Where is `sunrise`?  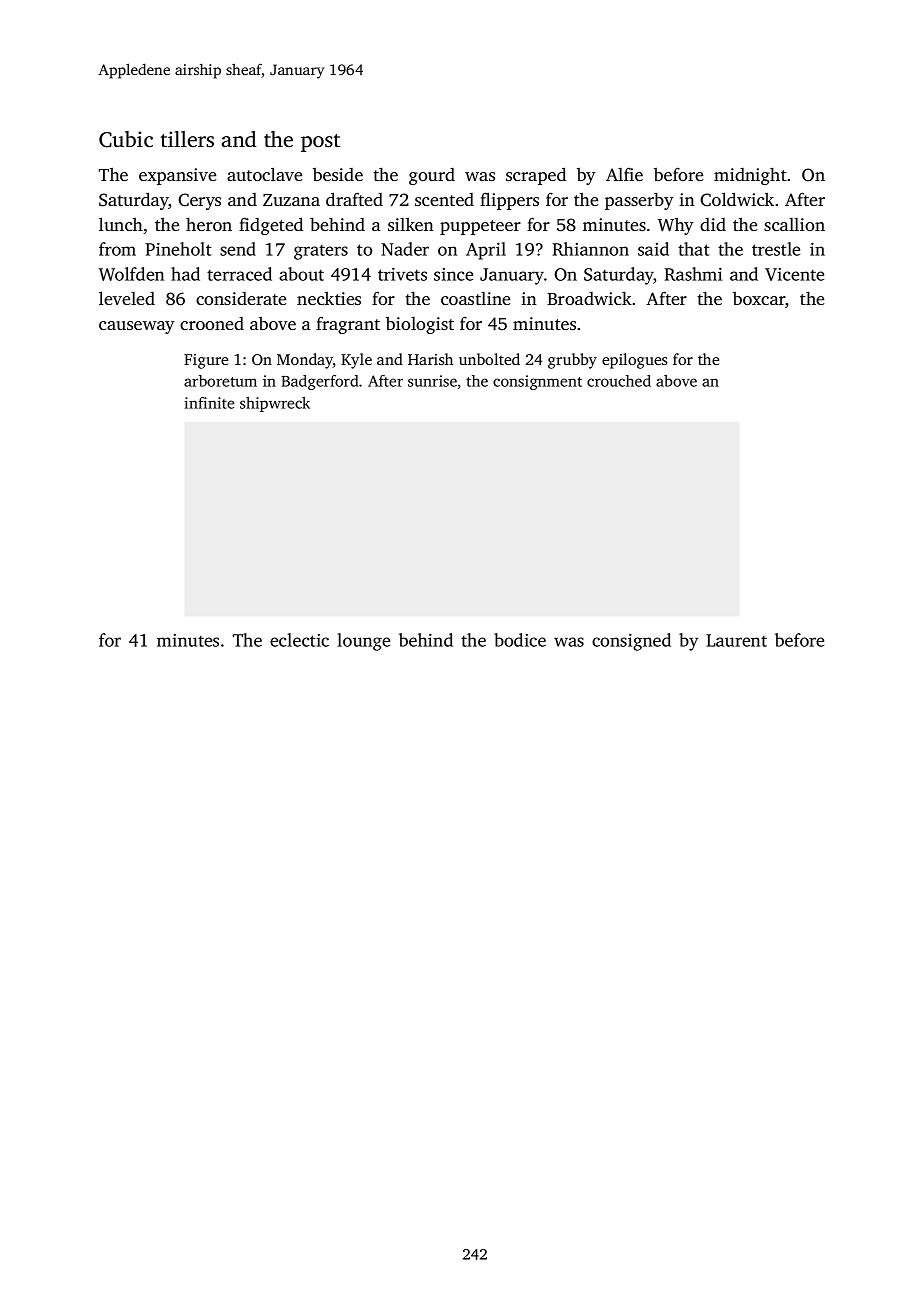 sunrise is located at coordinates (432, 381).
